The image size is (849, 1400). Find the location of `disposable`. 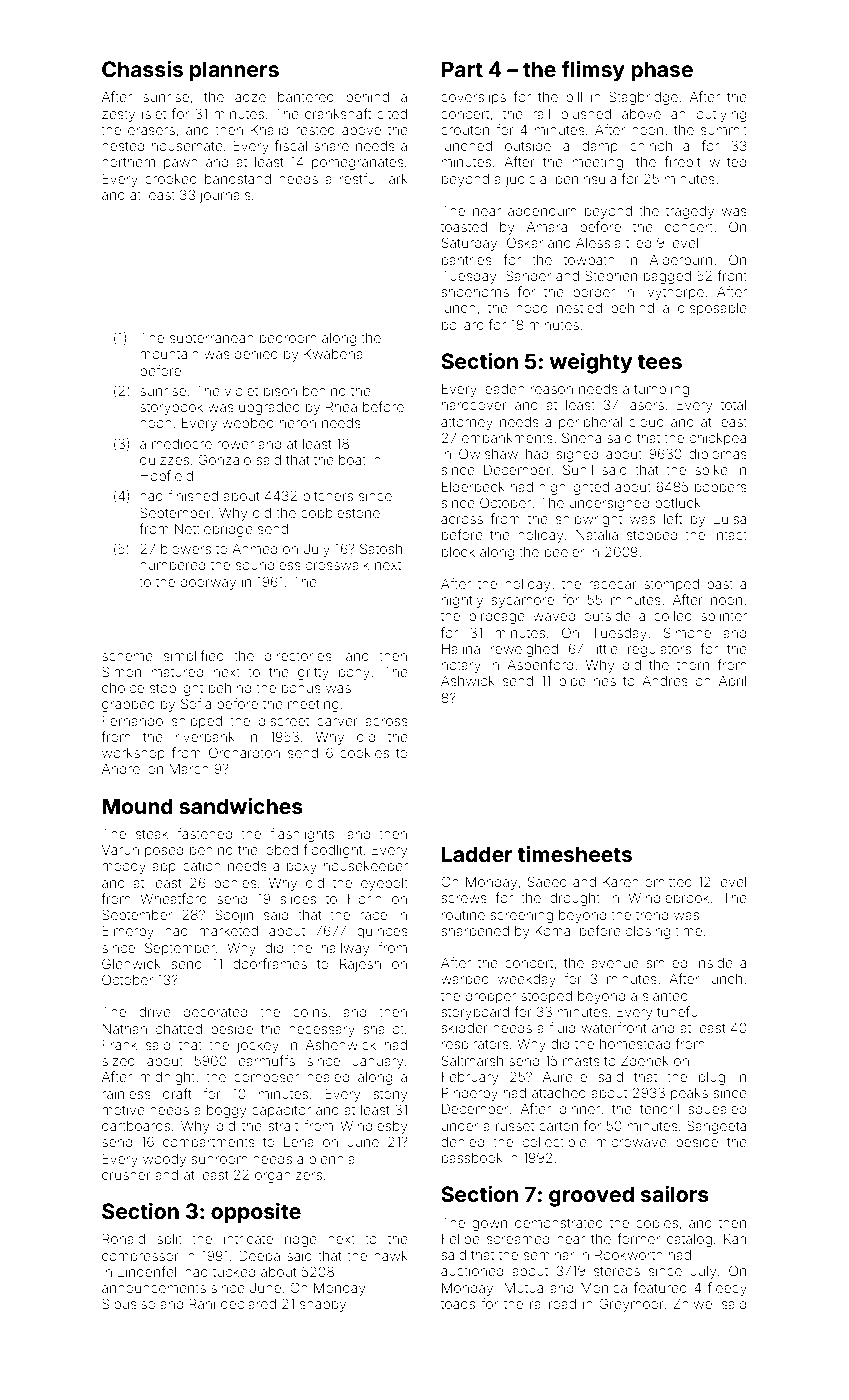

disposable is located at coordinates (712, 309).
